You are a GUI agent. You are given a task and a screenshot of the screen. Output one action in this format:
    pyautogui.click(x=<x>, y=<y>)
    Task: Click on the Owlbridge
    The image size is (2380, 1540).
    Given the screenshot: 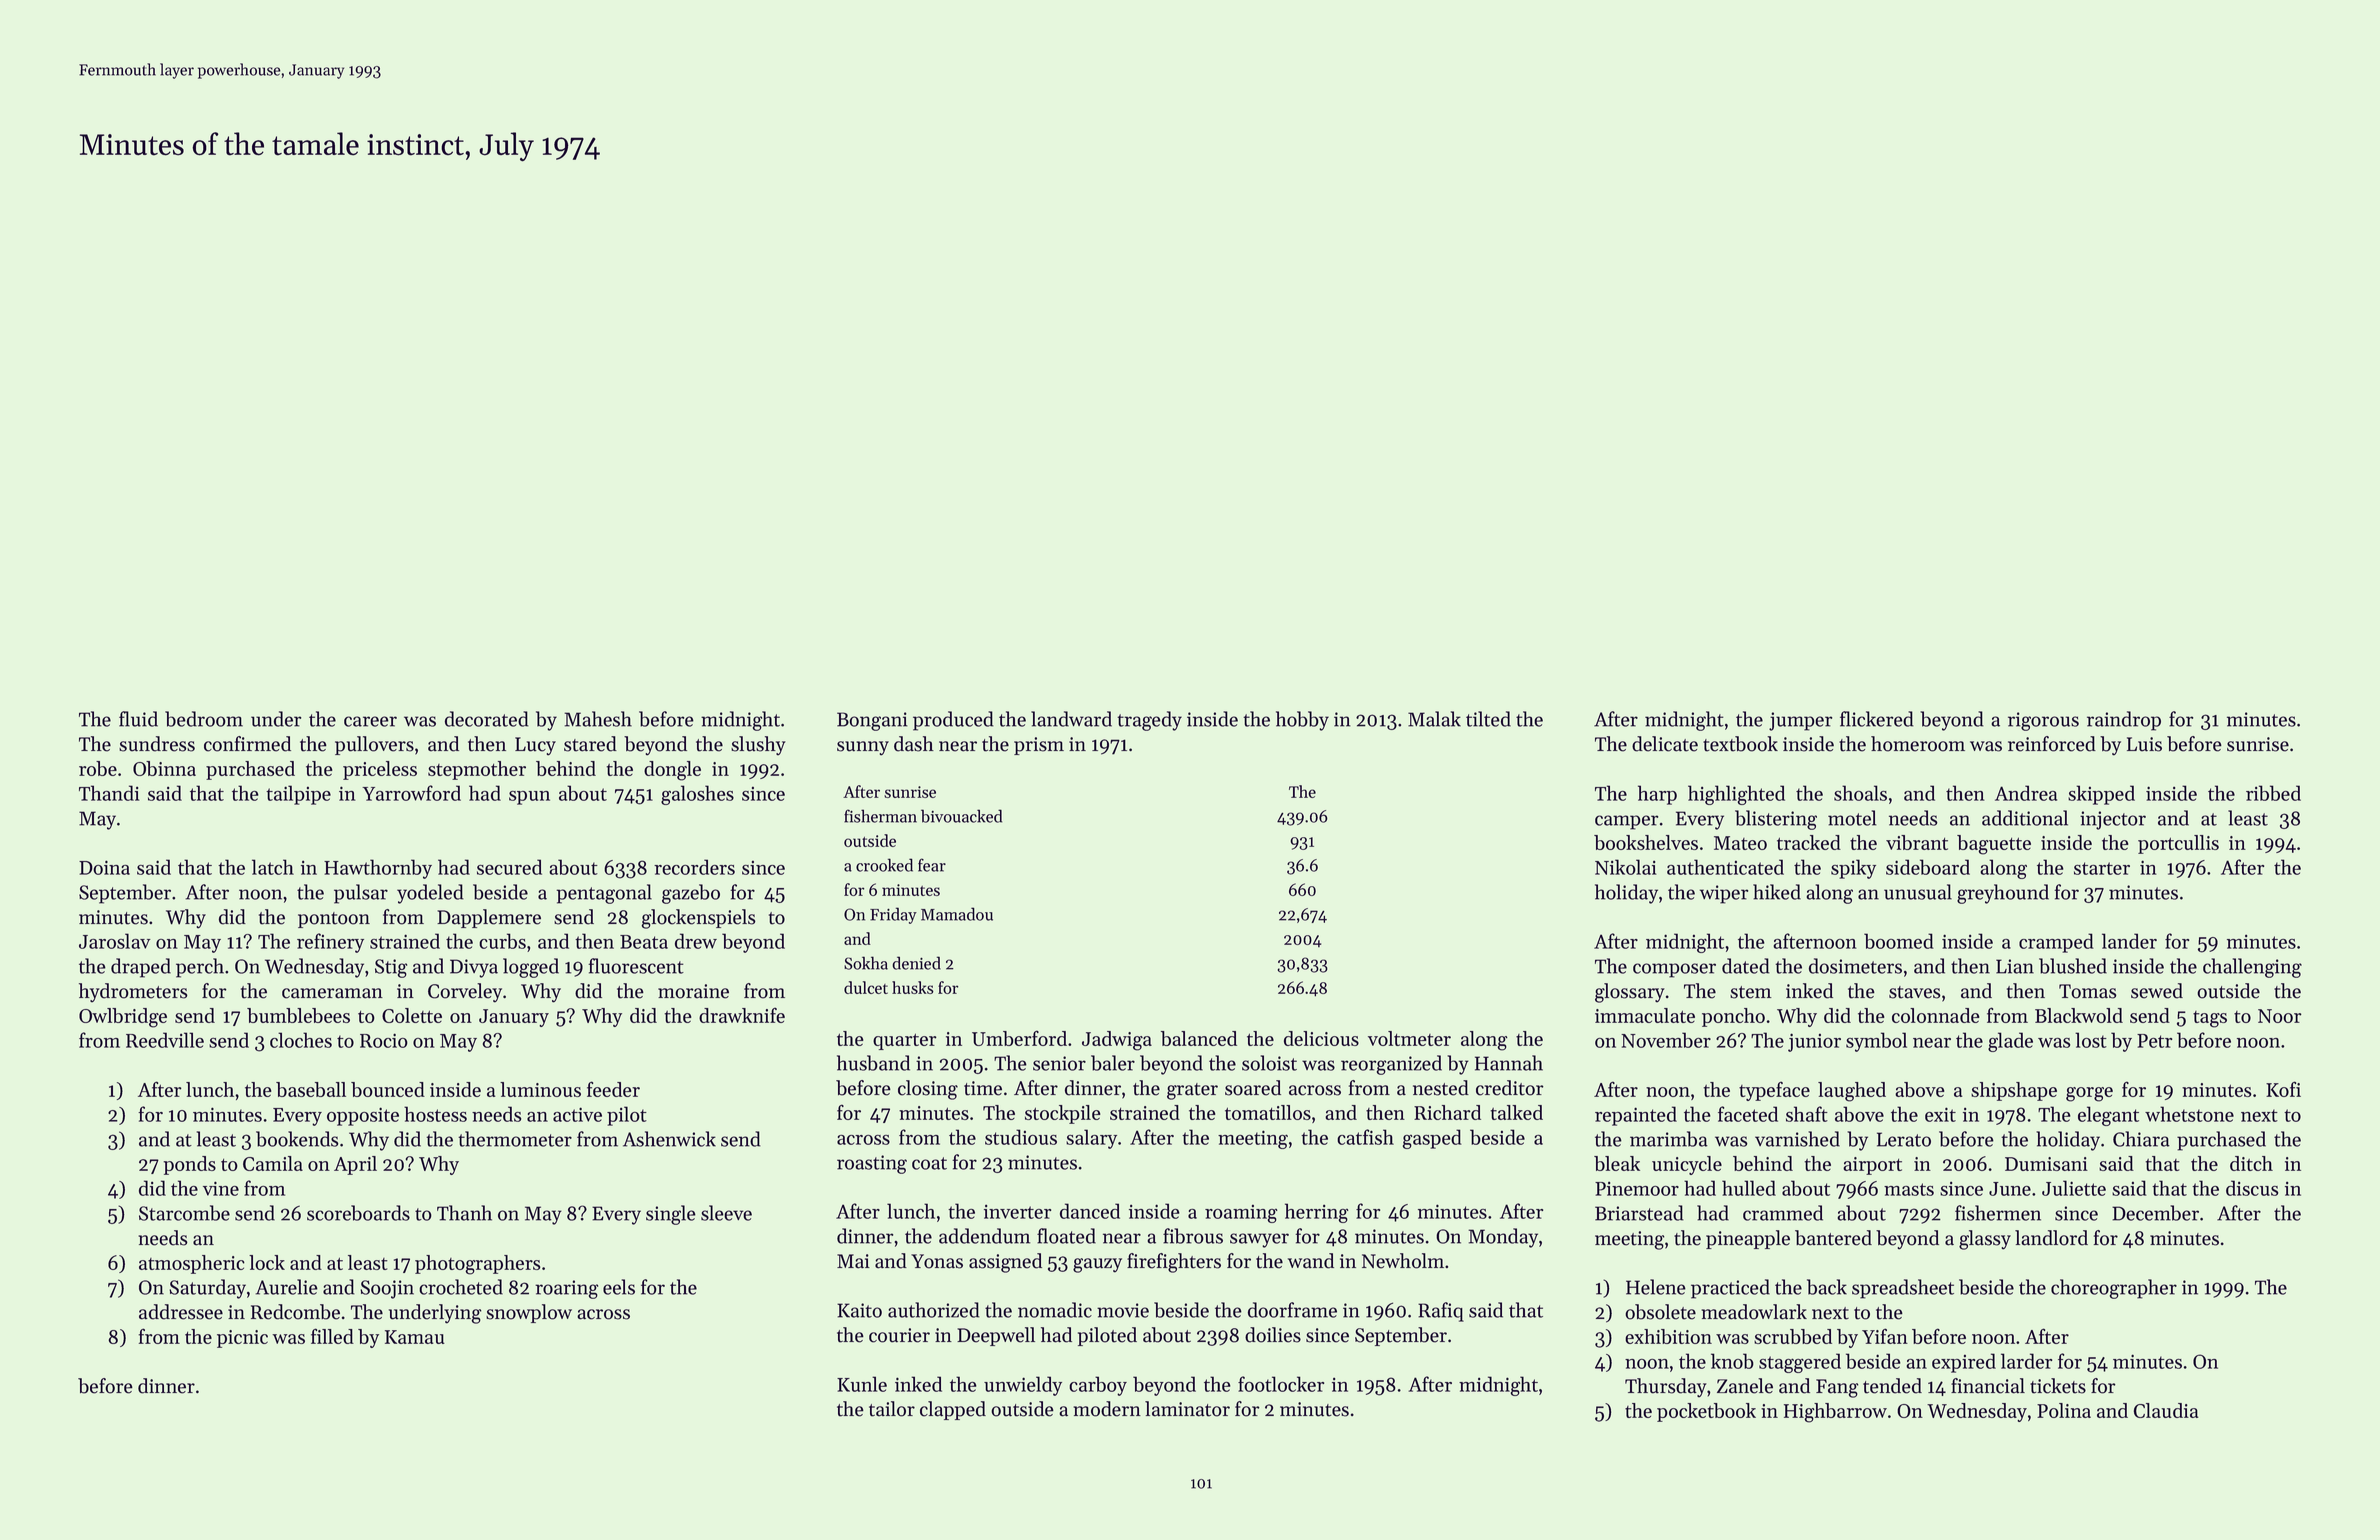 What is the action you would take?
    pyautogui.click(x=123, y=1018)
